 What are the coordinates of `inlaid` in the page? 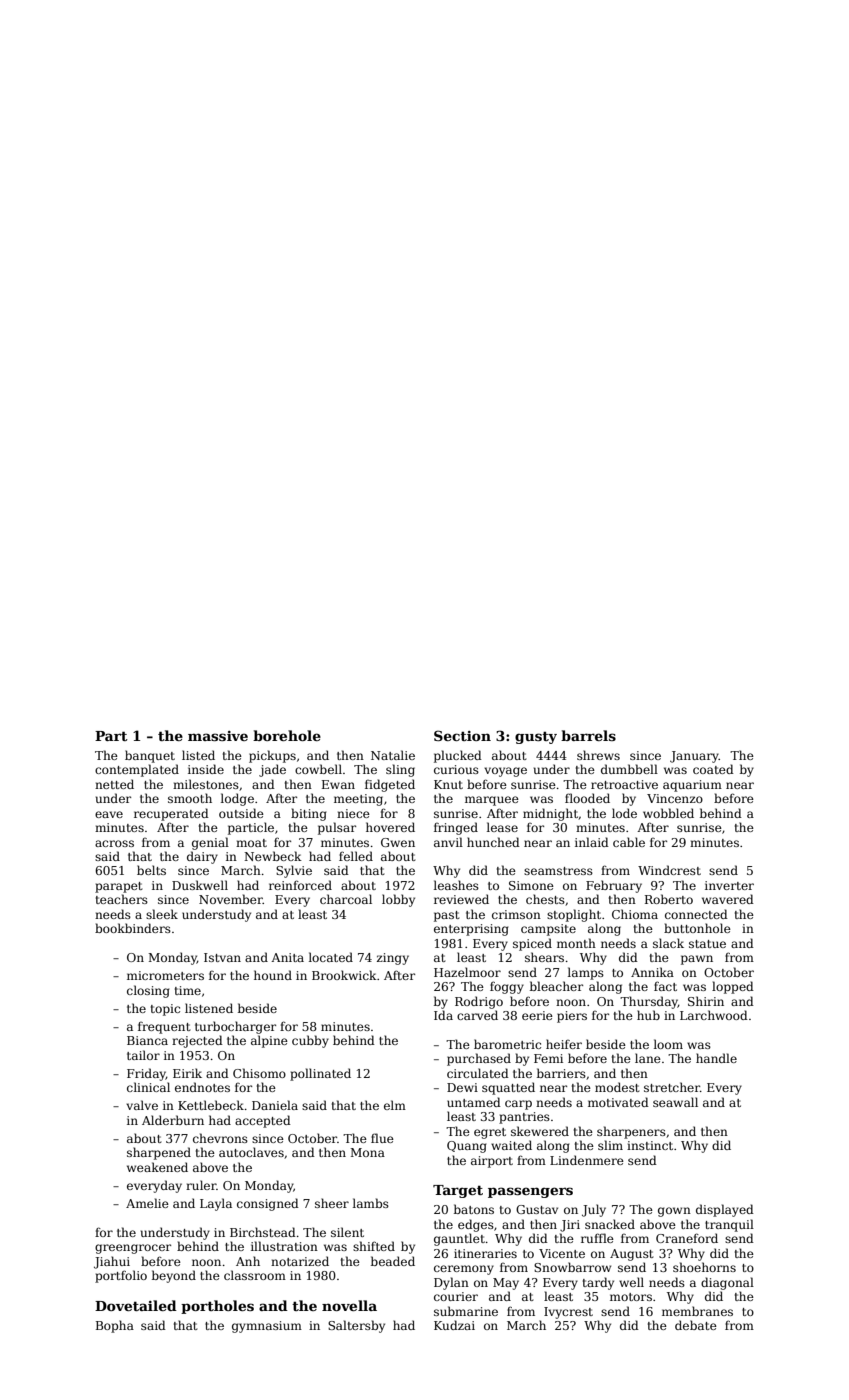 It's located at (592, 842).
